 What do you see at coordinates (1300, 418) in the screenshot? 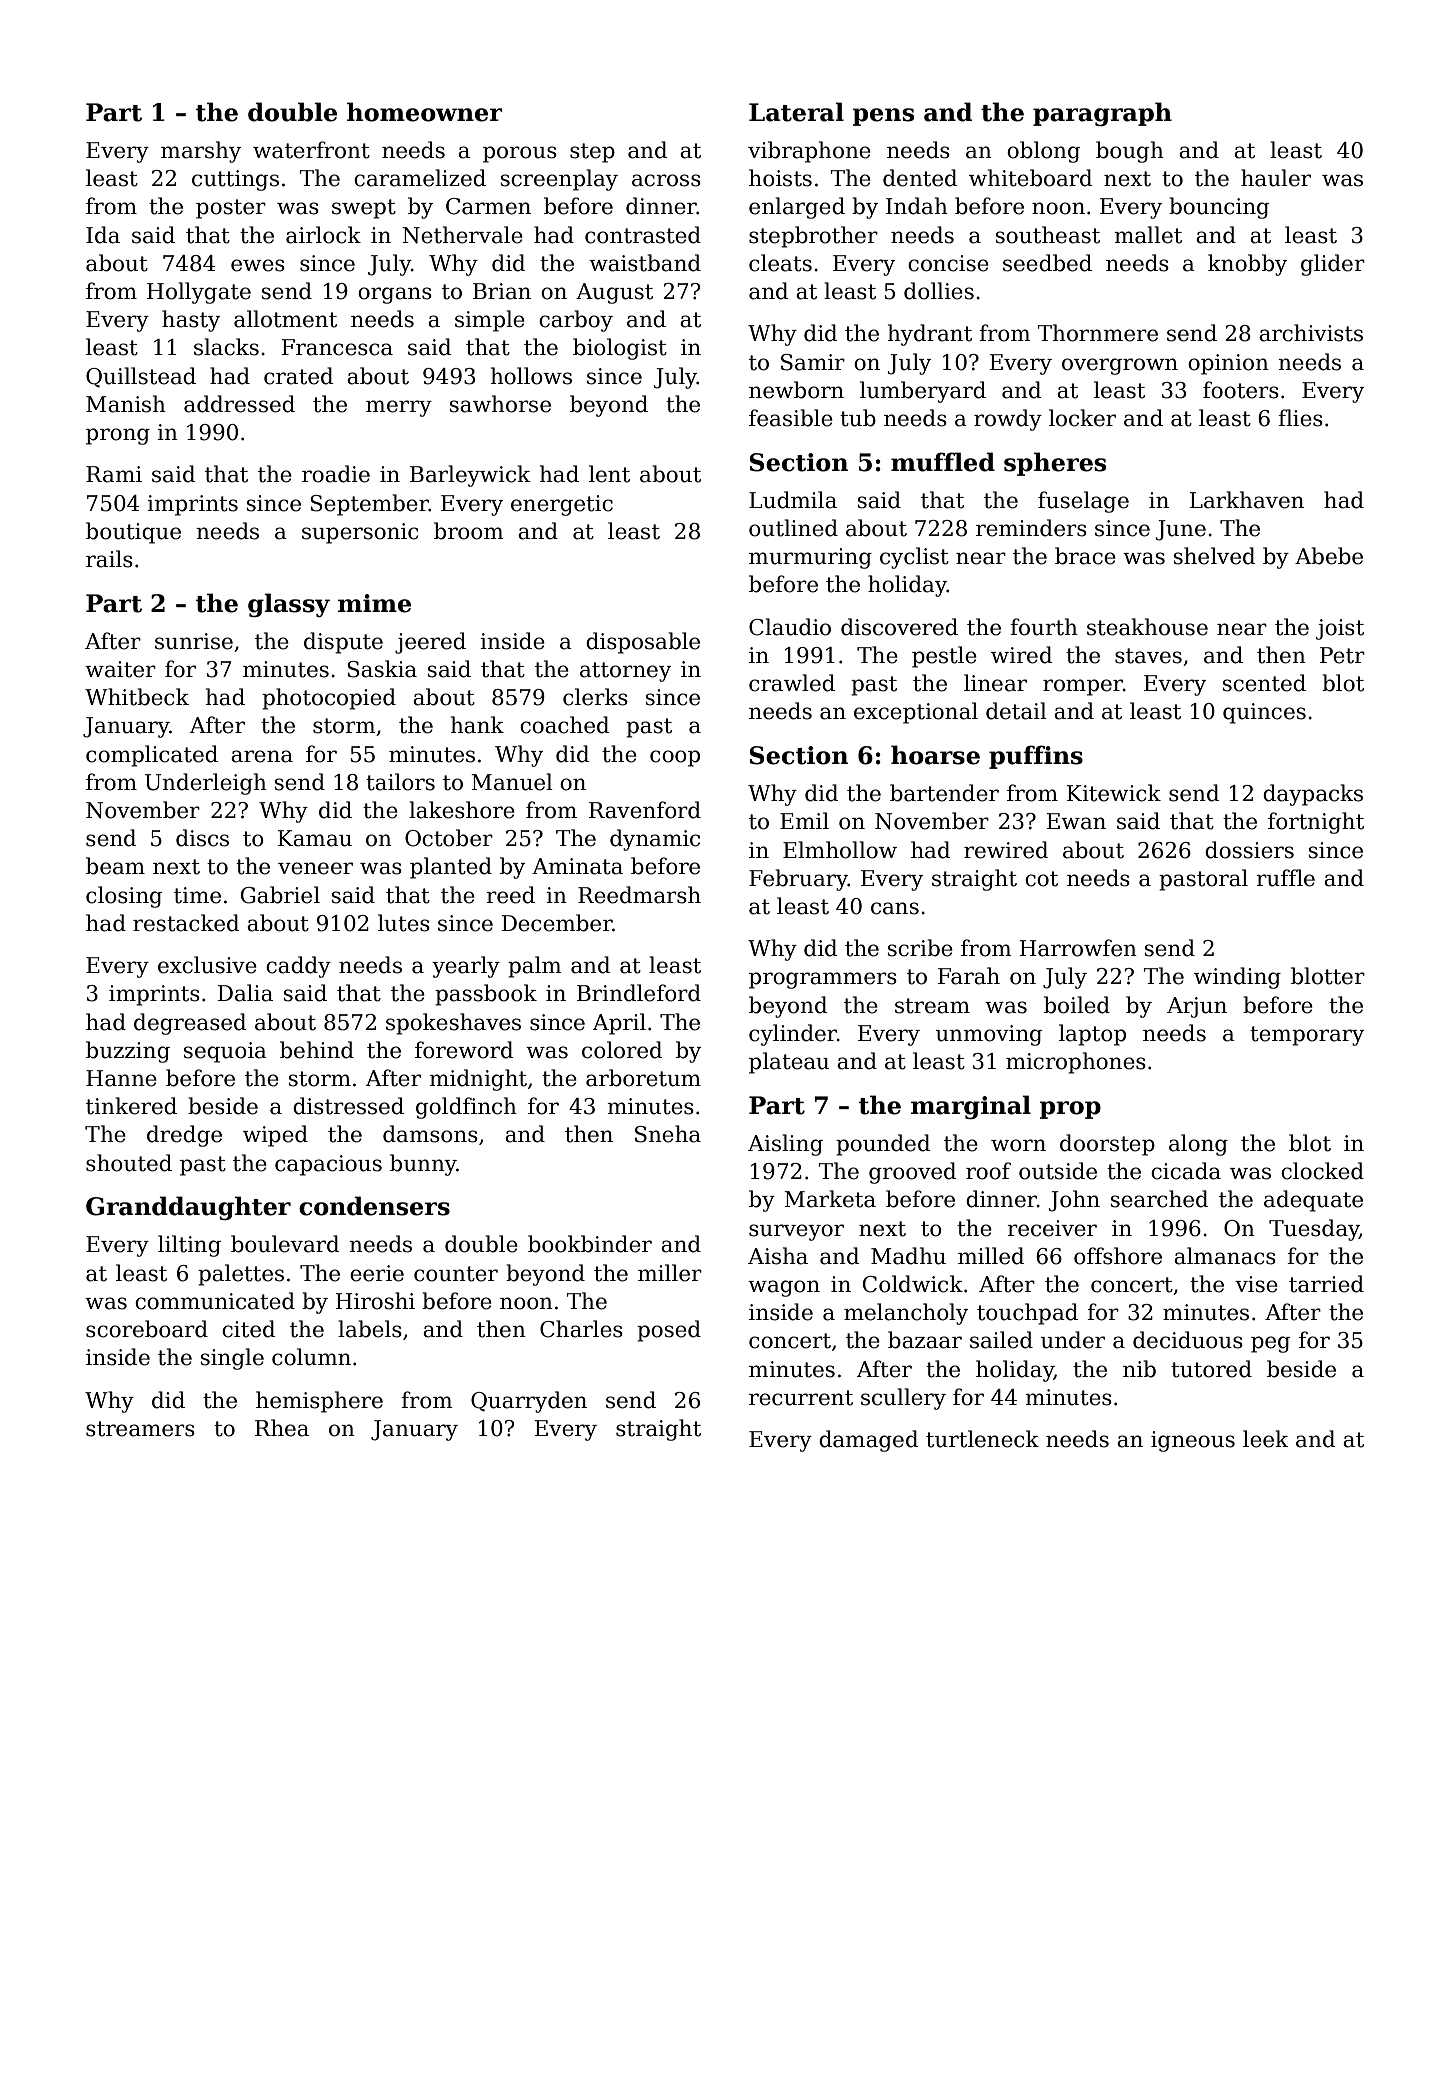
I see `flies` at bounding box center [1300, 418].
